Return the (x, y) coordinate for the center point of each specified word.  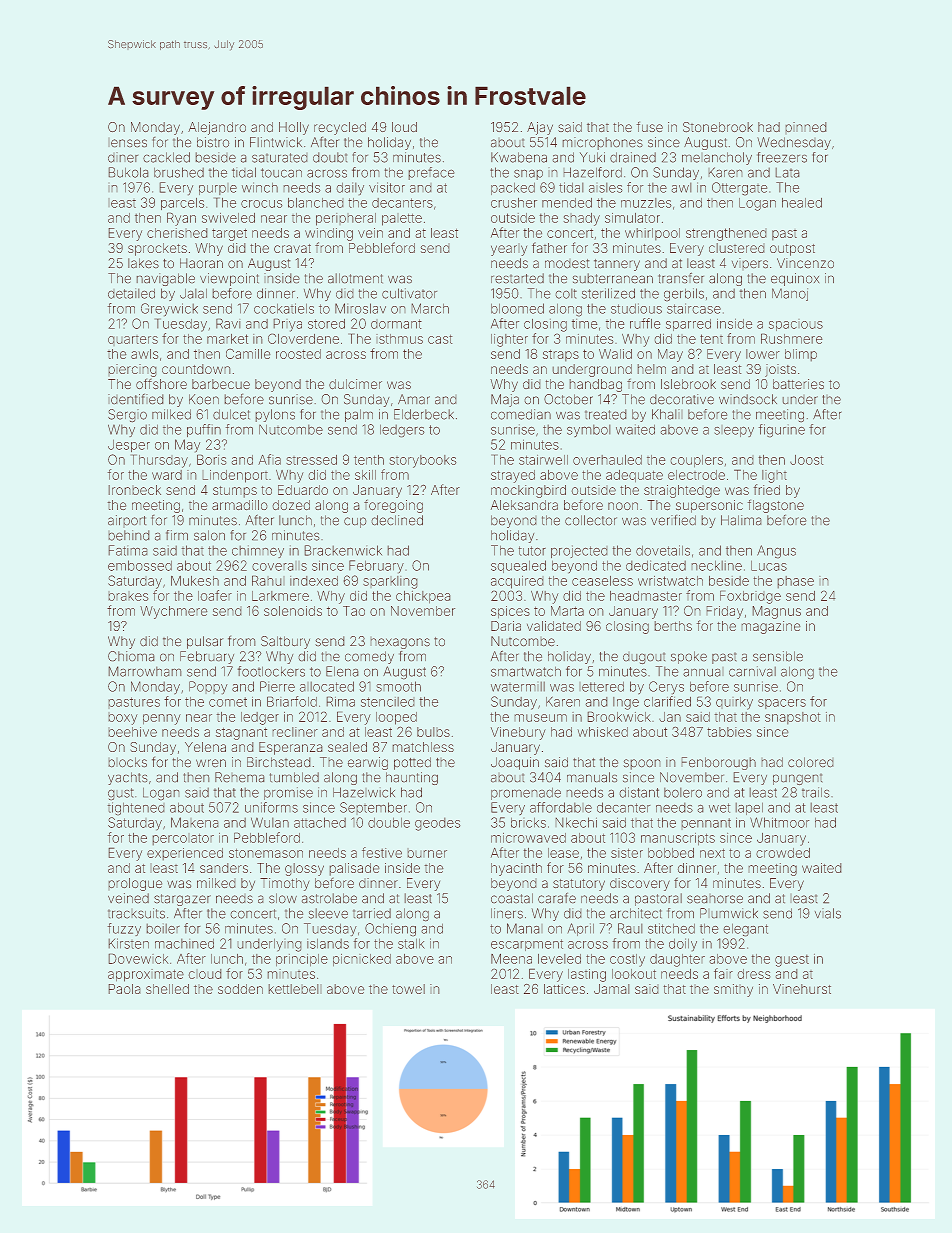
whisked (602, 732)
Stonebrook (718, 127)
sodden (240, 989)
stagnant (241, 733)
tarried (372, 913)
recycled (340, 128)
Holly (294, 128)
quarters (133, 340)
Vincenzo (805, 263)
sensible (778, 656)
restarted (517, 278)
